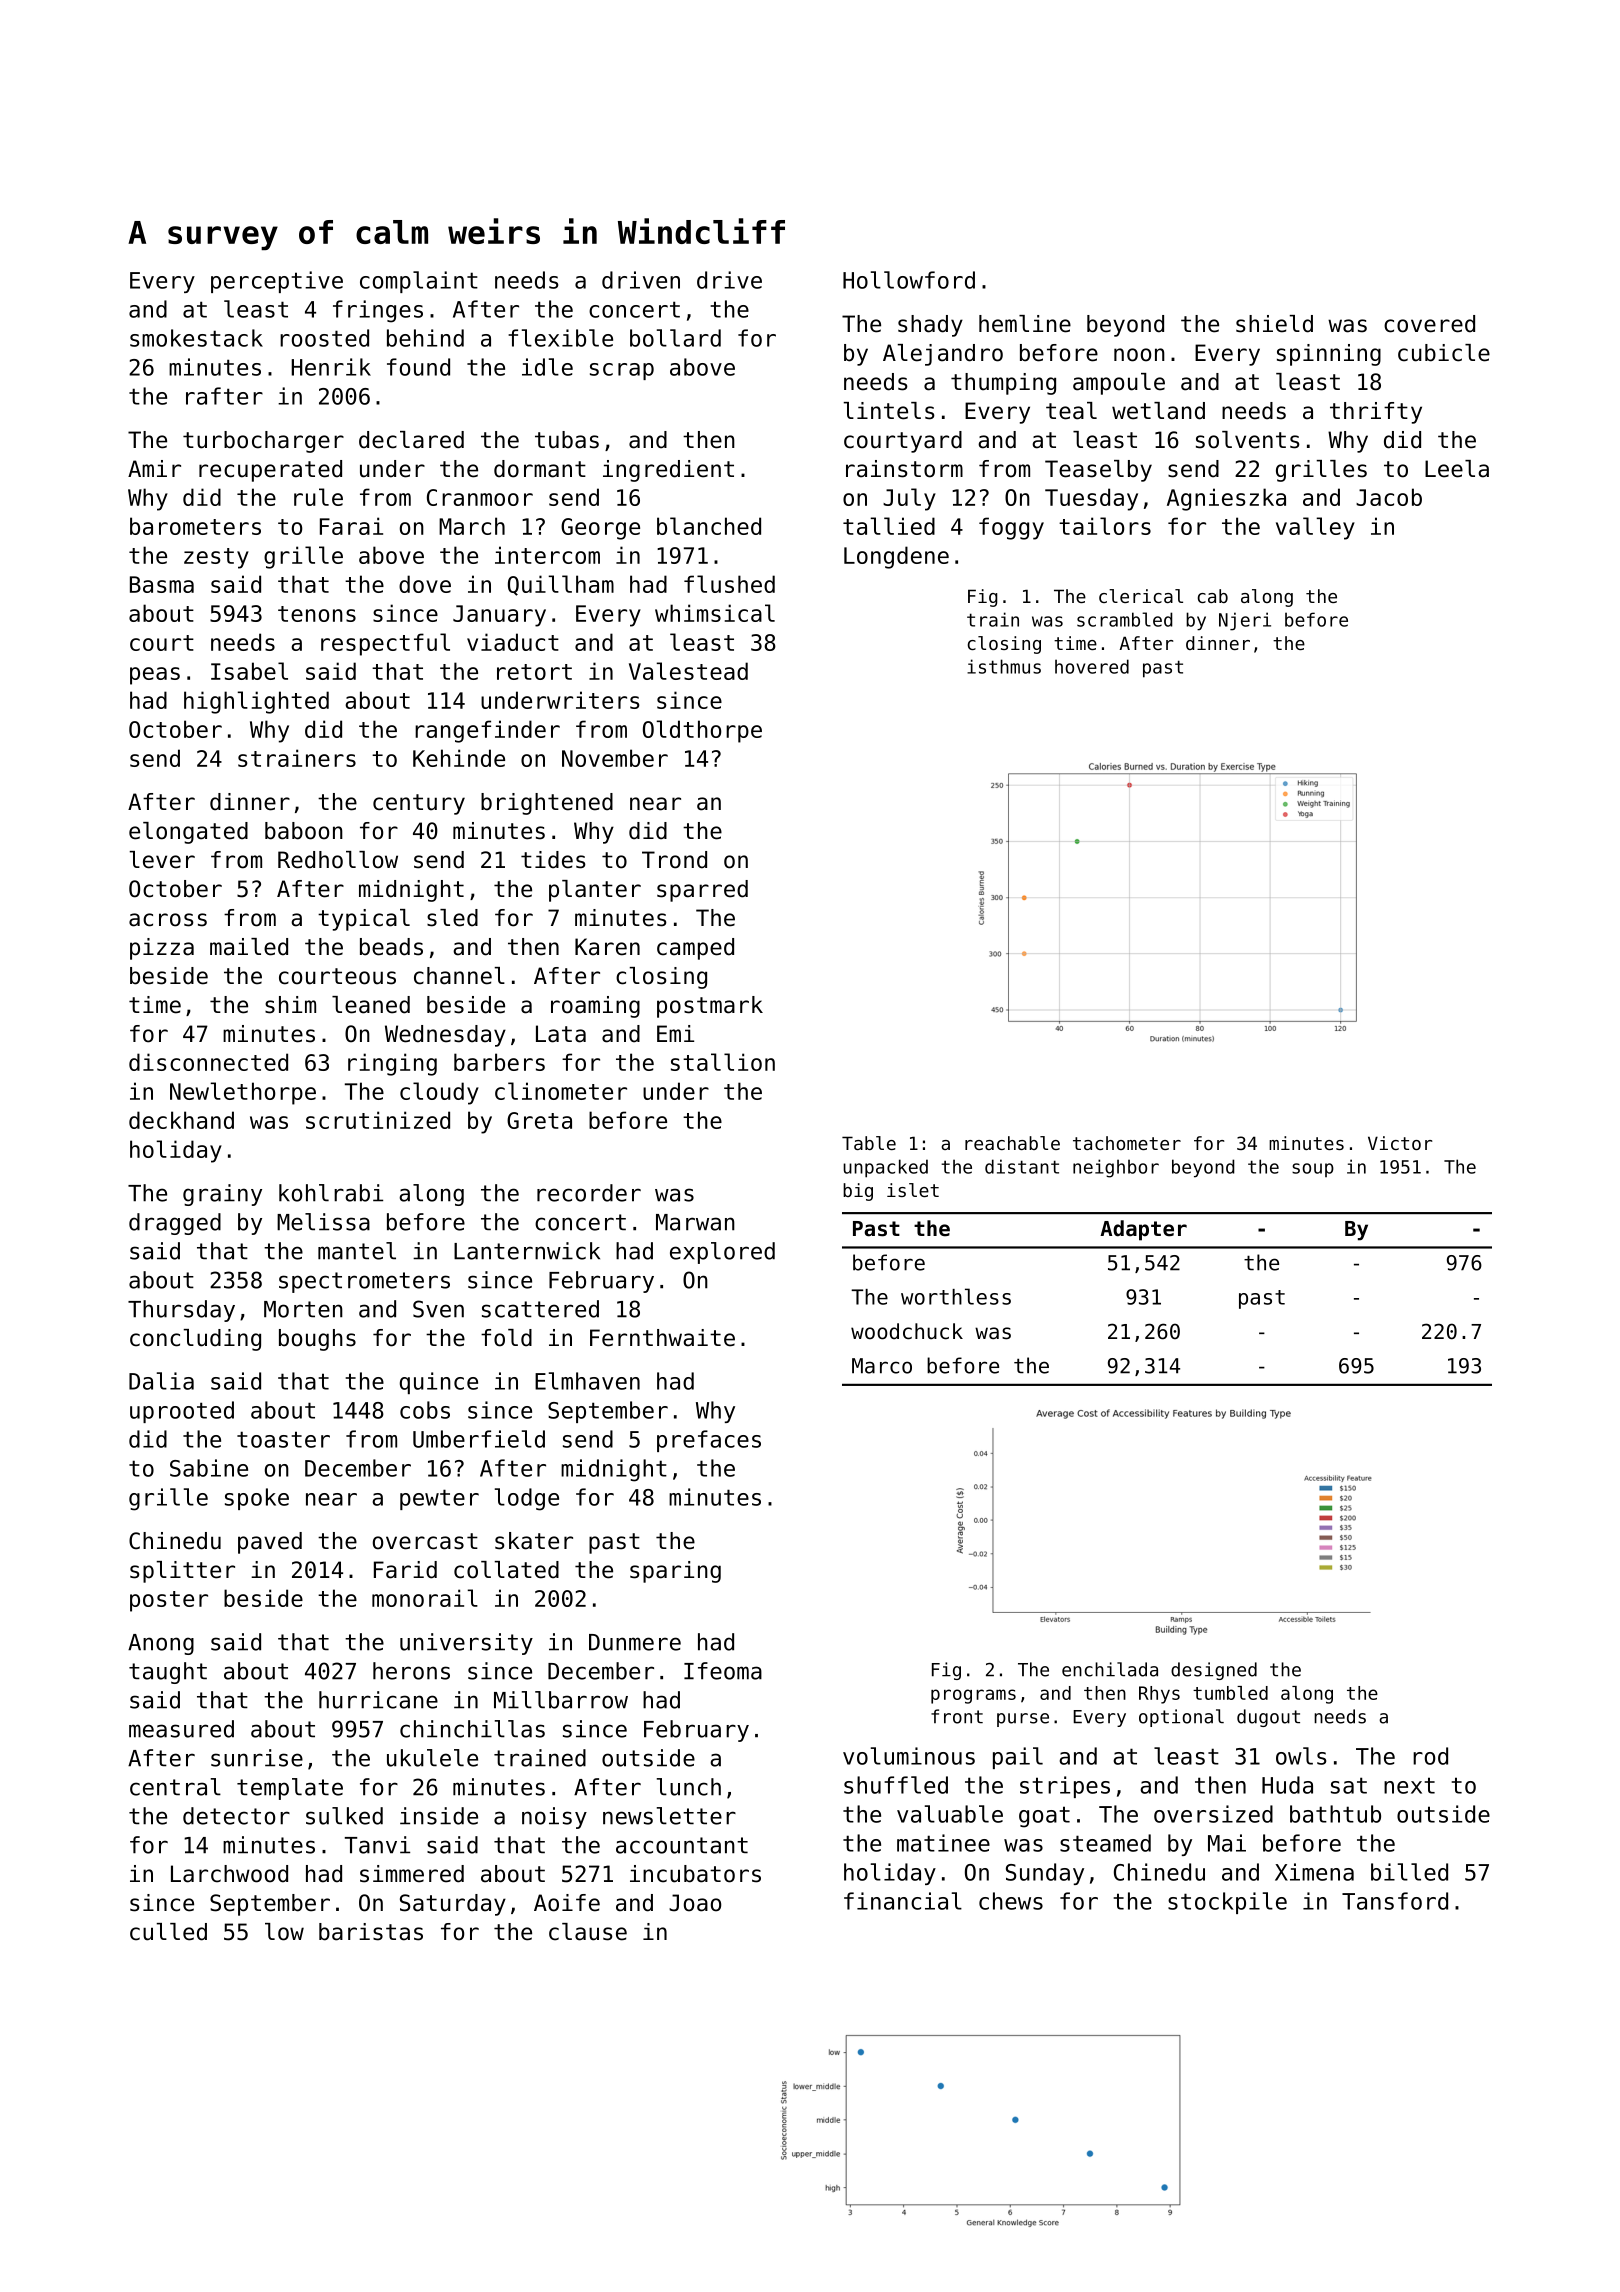 The width and height of the image is (1620, 2292). What do you see at coordinates (702, 891) in the image?
I see `sparred` at bounding box center [702, 891].
